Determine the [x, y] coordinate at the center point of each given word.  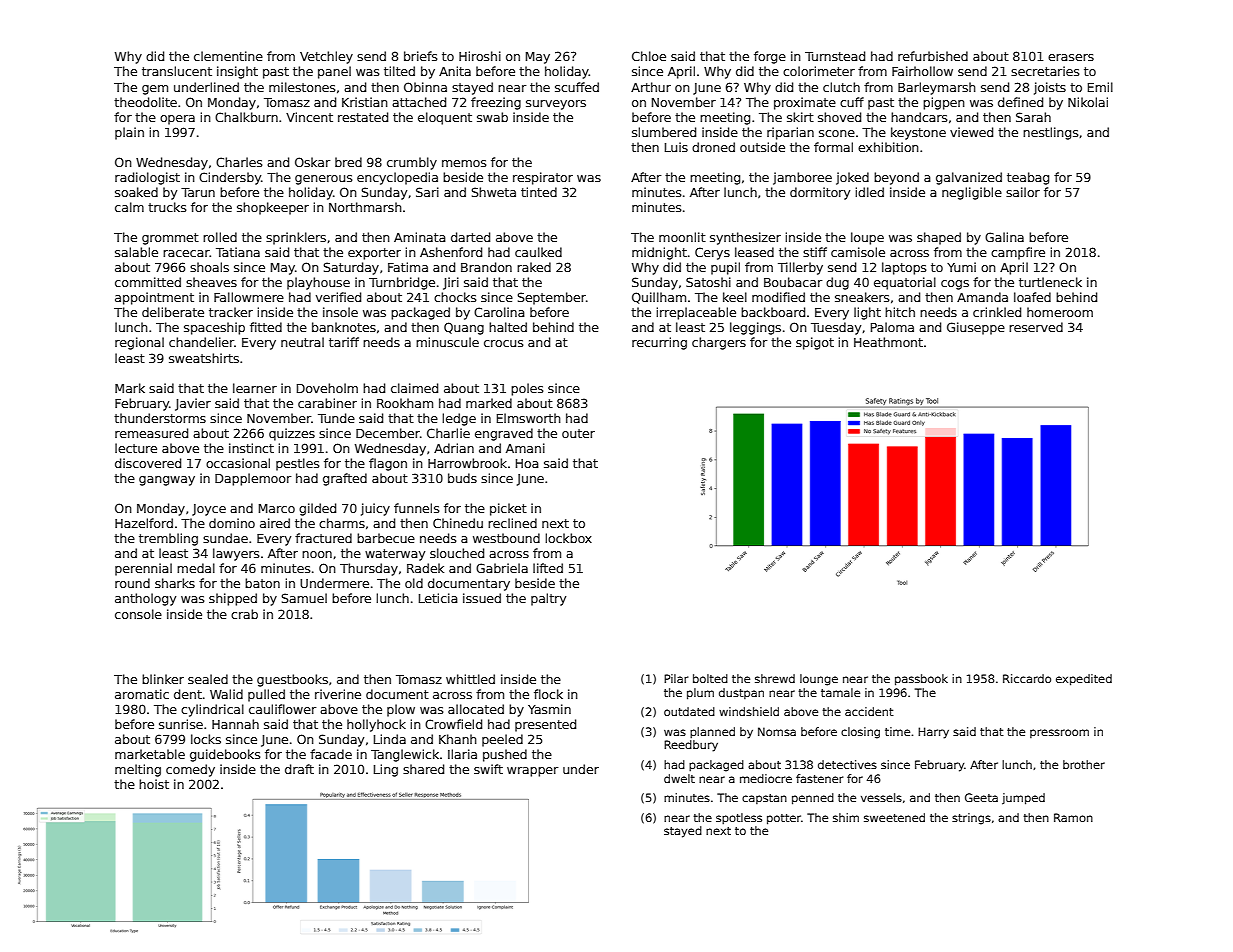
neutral [302, 342]
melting [138, 770]
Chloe [649, 56]
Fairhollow [922, 71]
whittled [470, 679]
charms [342, 523]
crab [244, 614]
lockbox [568, 538]
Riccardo [1027, 678]
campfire [1018, 253]
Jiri [451, 283]
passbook [921, 680]
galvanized [969, 178]
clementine [228, 56]
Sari [427, 192]
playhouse [318, 283]
